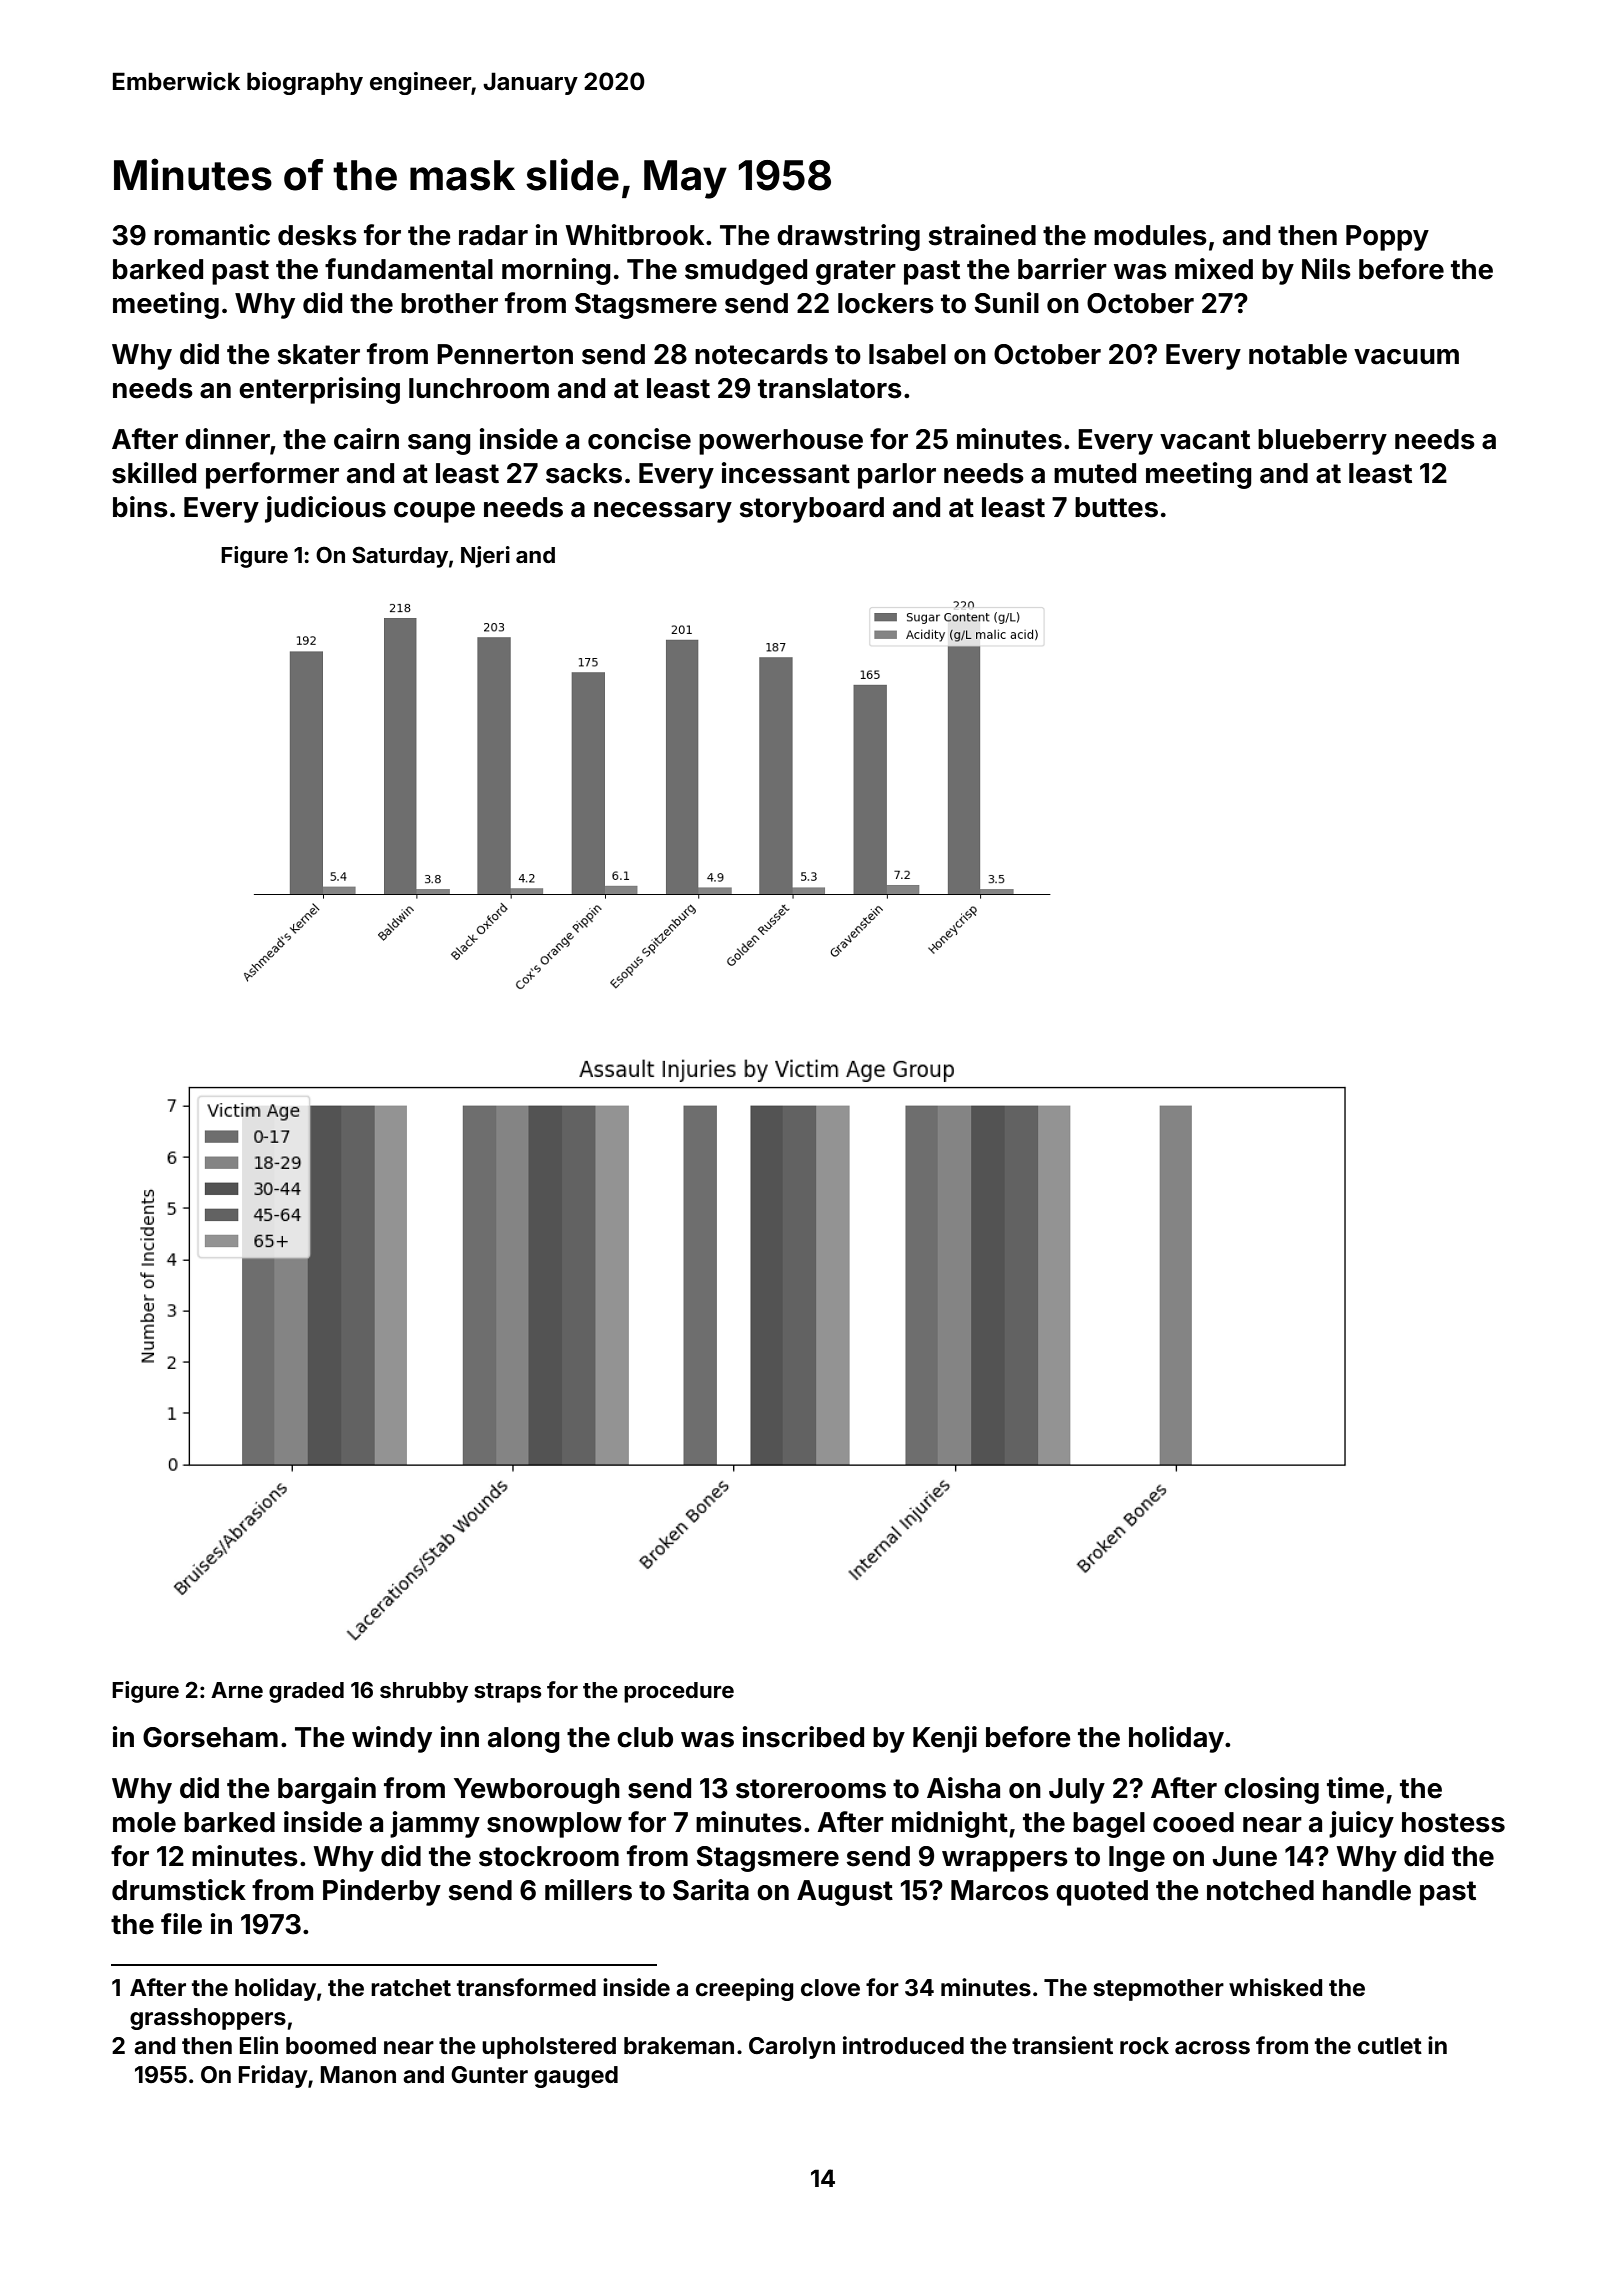 The width and height of the page is (1620, 2292). What do you see at coordinates (212, 235) in the page?
I see `romantic` at bounding box center [212, 235].
